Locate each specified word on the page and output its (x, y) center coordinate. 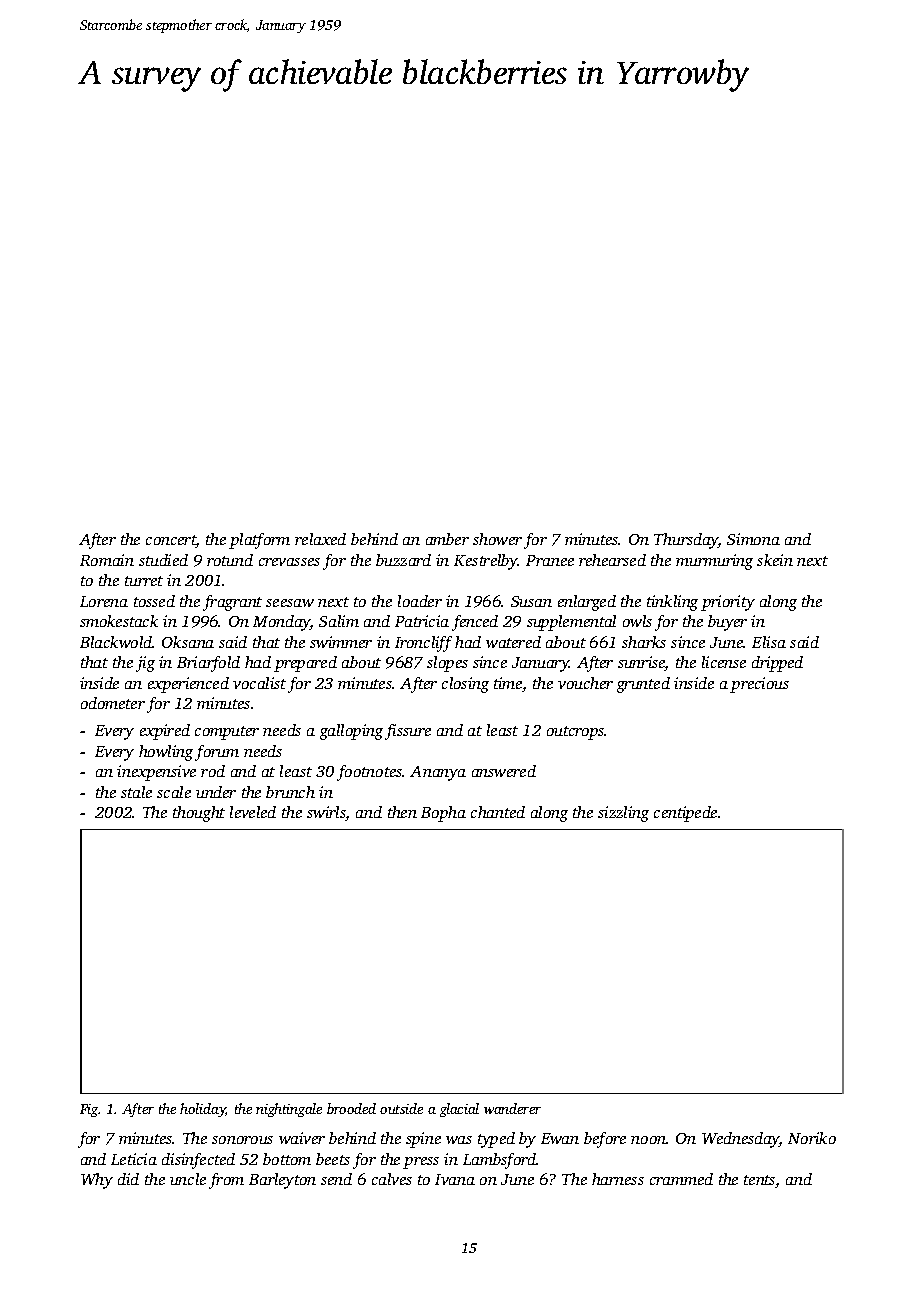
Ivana (455, 1179)
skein (775, 560)
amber (447, 539)
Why (97, 1181)
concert (171, 541)
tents (759, 1180)
